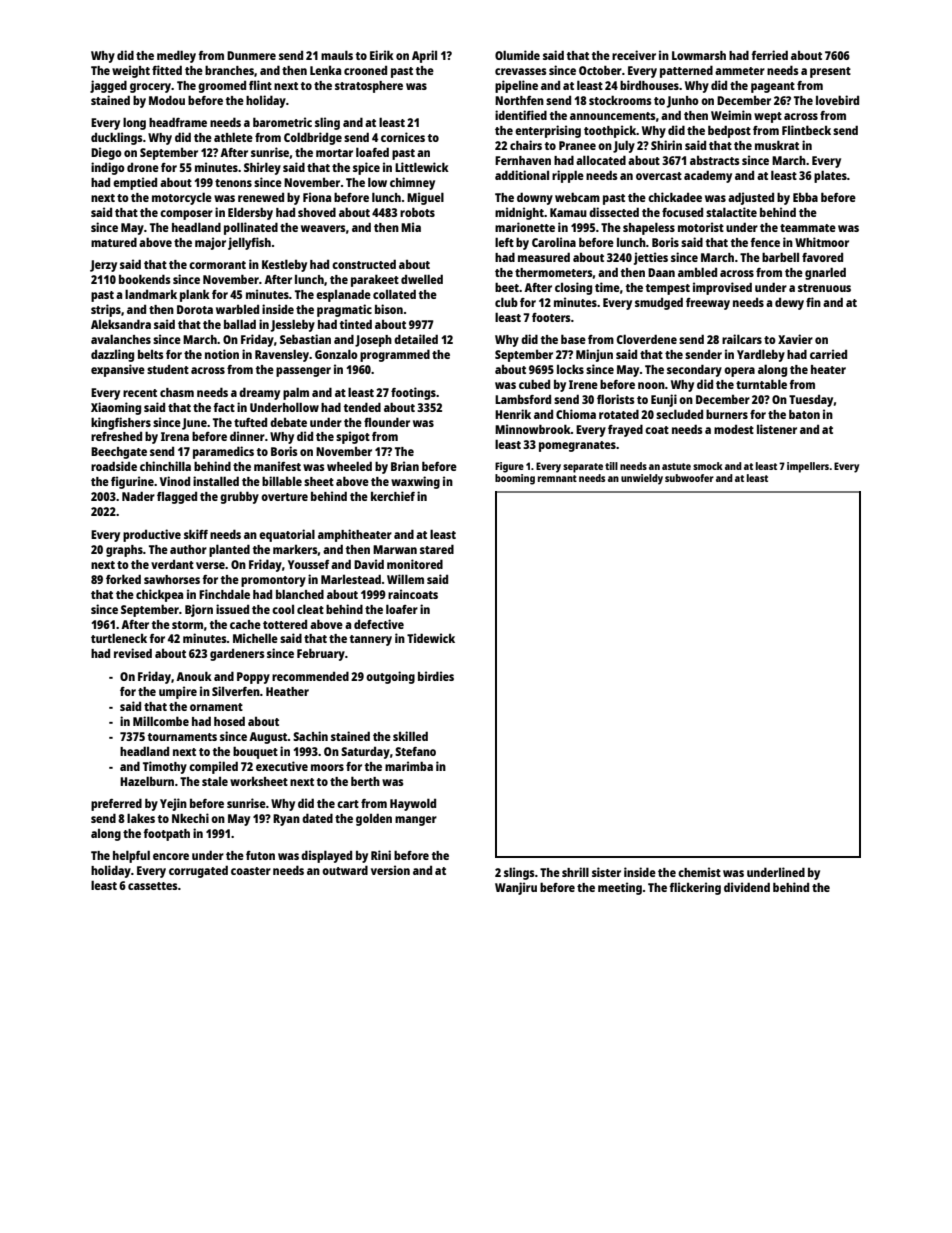  Describe the element at coordinates (262, 168) in the image. I see `Shirley` at that location.
